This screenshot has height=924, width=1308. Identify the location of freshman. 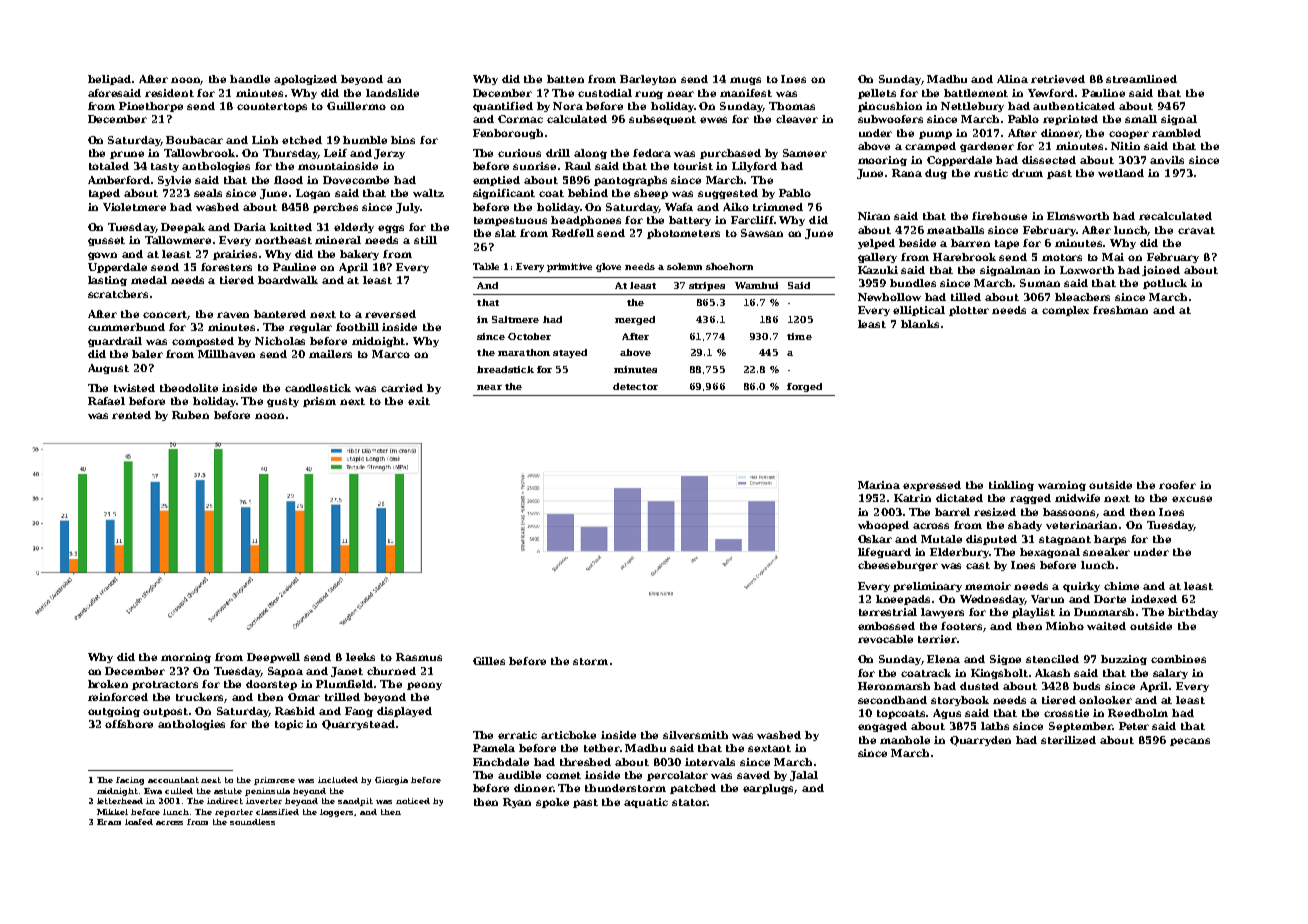
(1120, 310).
